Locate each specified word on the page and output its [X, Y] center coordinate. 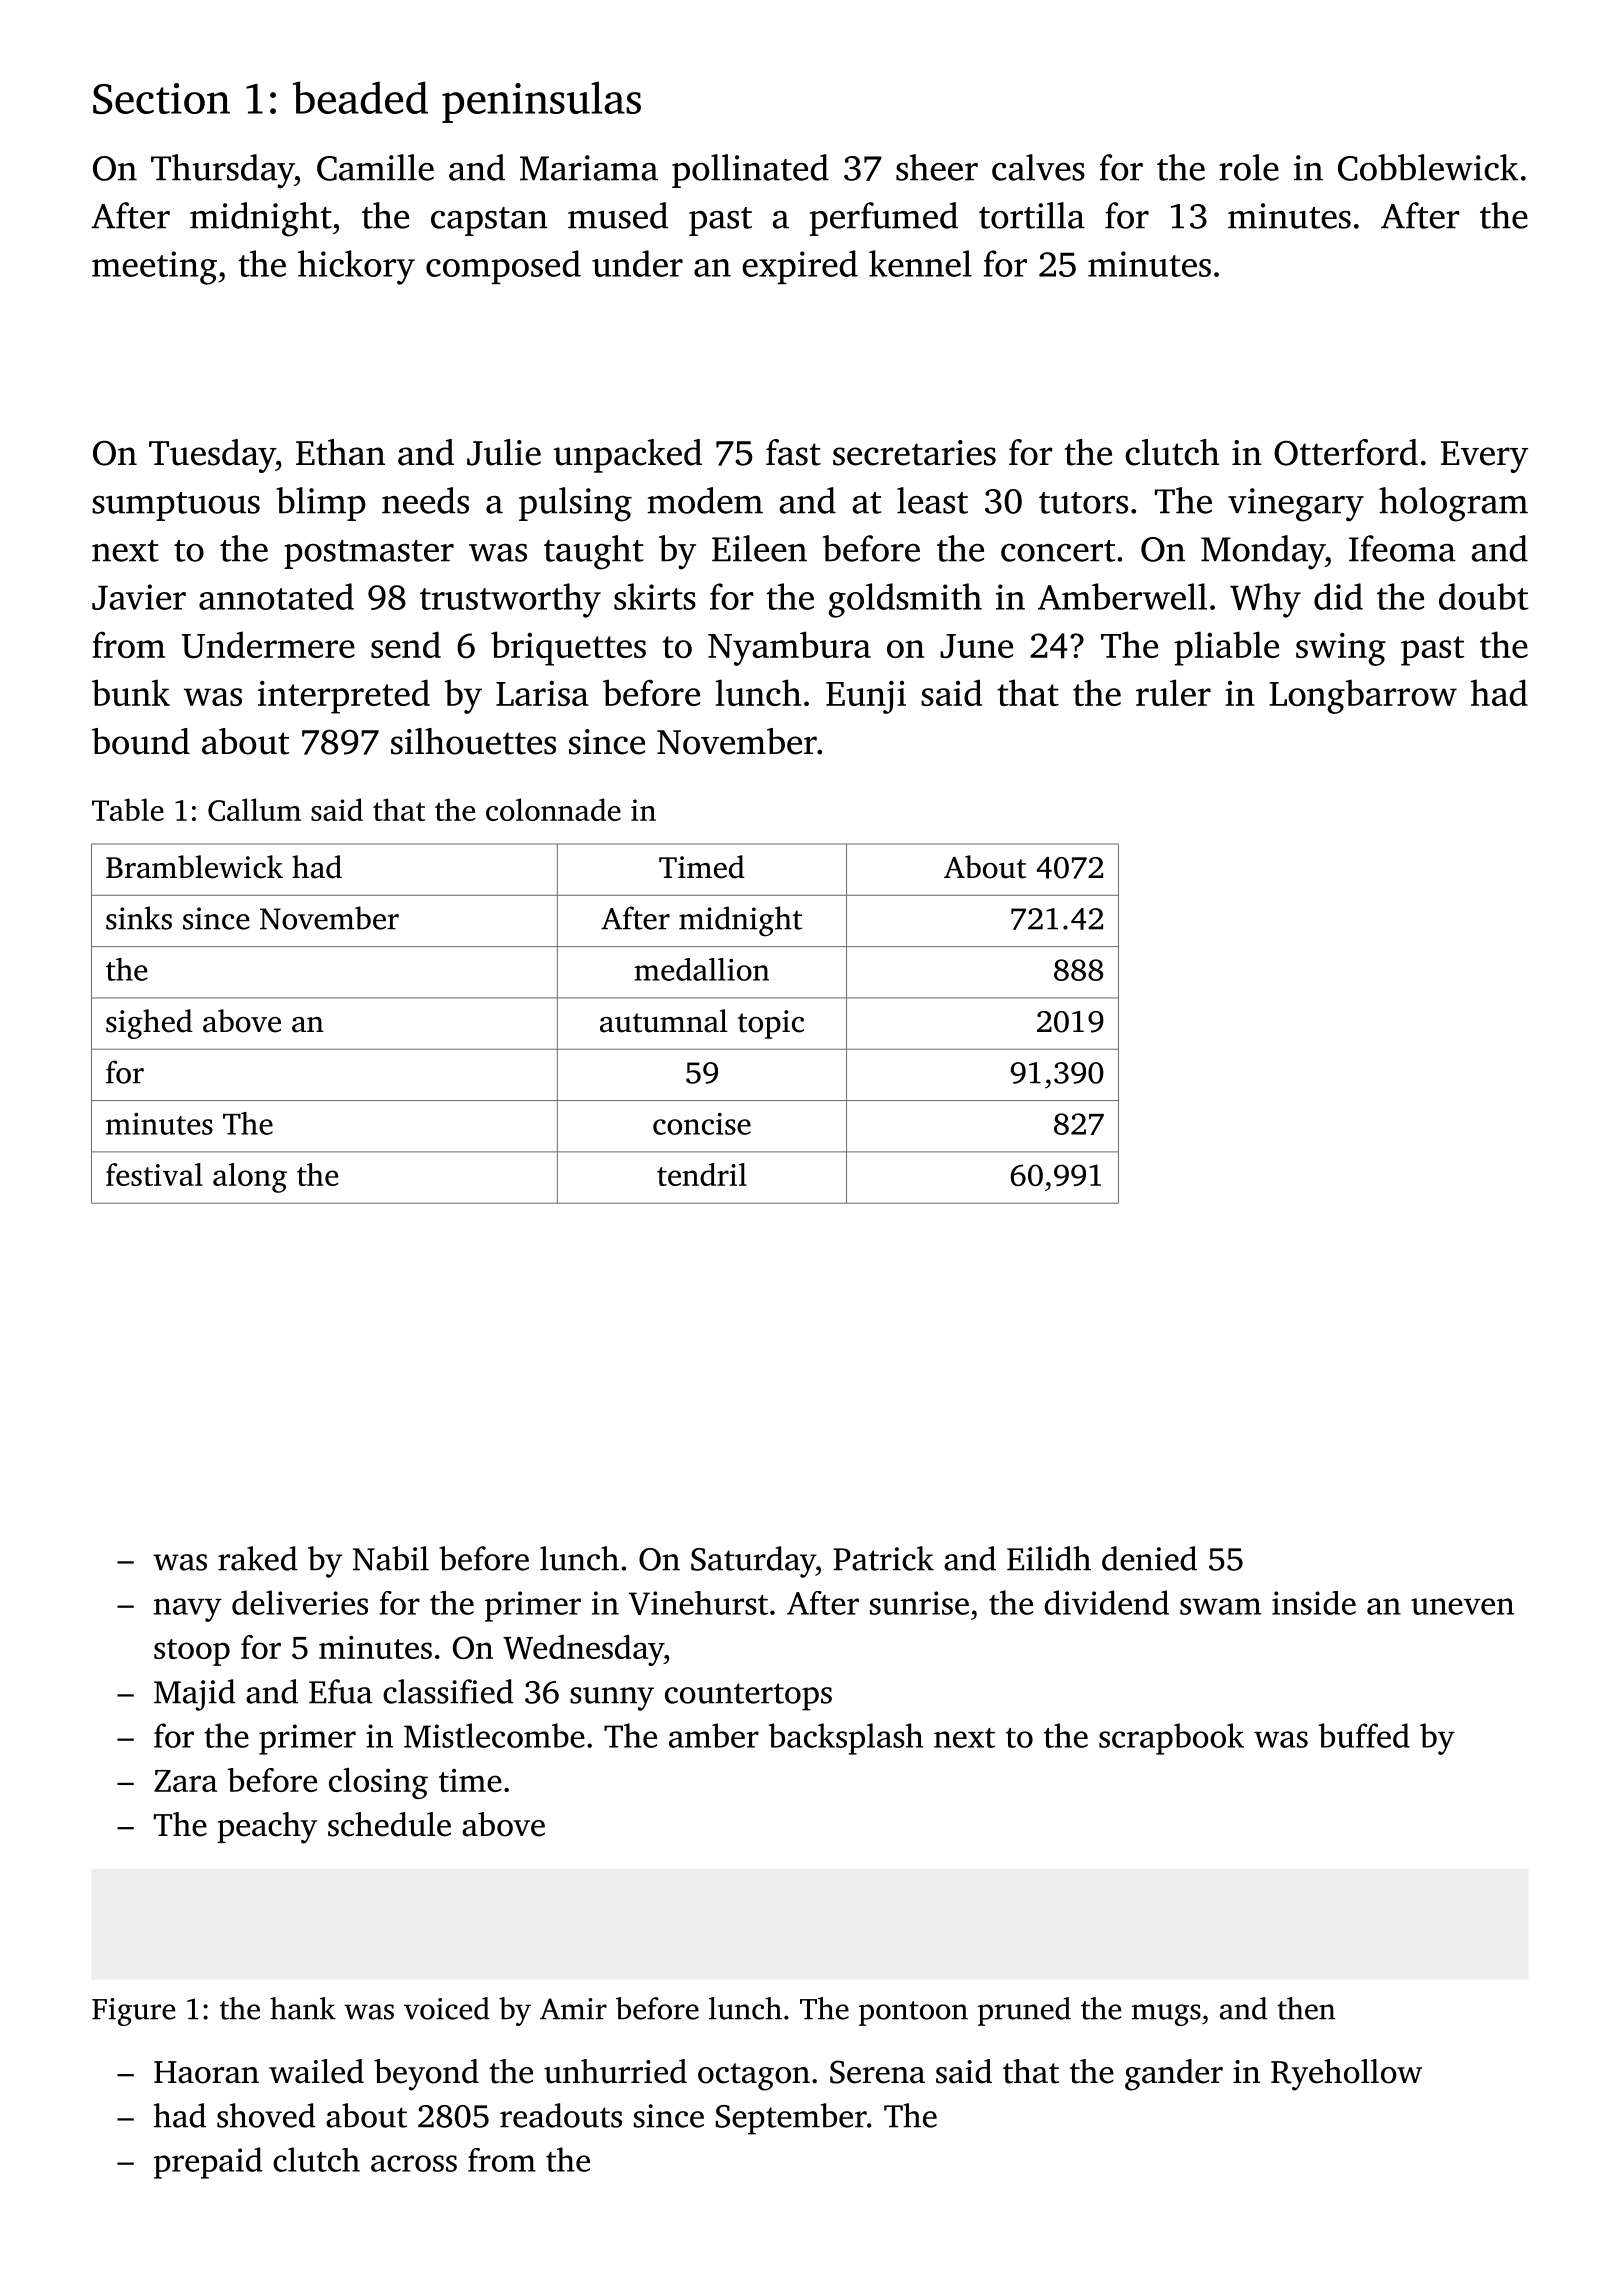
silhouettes [473, 741]
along [250, 1178]
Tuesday [212, 456]
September [791, 2119]
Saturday [753, 1562]
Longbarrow [1363, 696]
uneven [1462, 1606]
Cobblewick [1428, 167]
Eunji [866, 697]
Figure [133, 2012]
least [932, 500]
